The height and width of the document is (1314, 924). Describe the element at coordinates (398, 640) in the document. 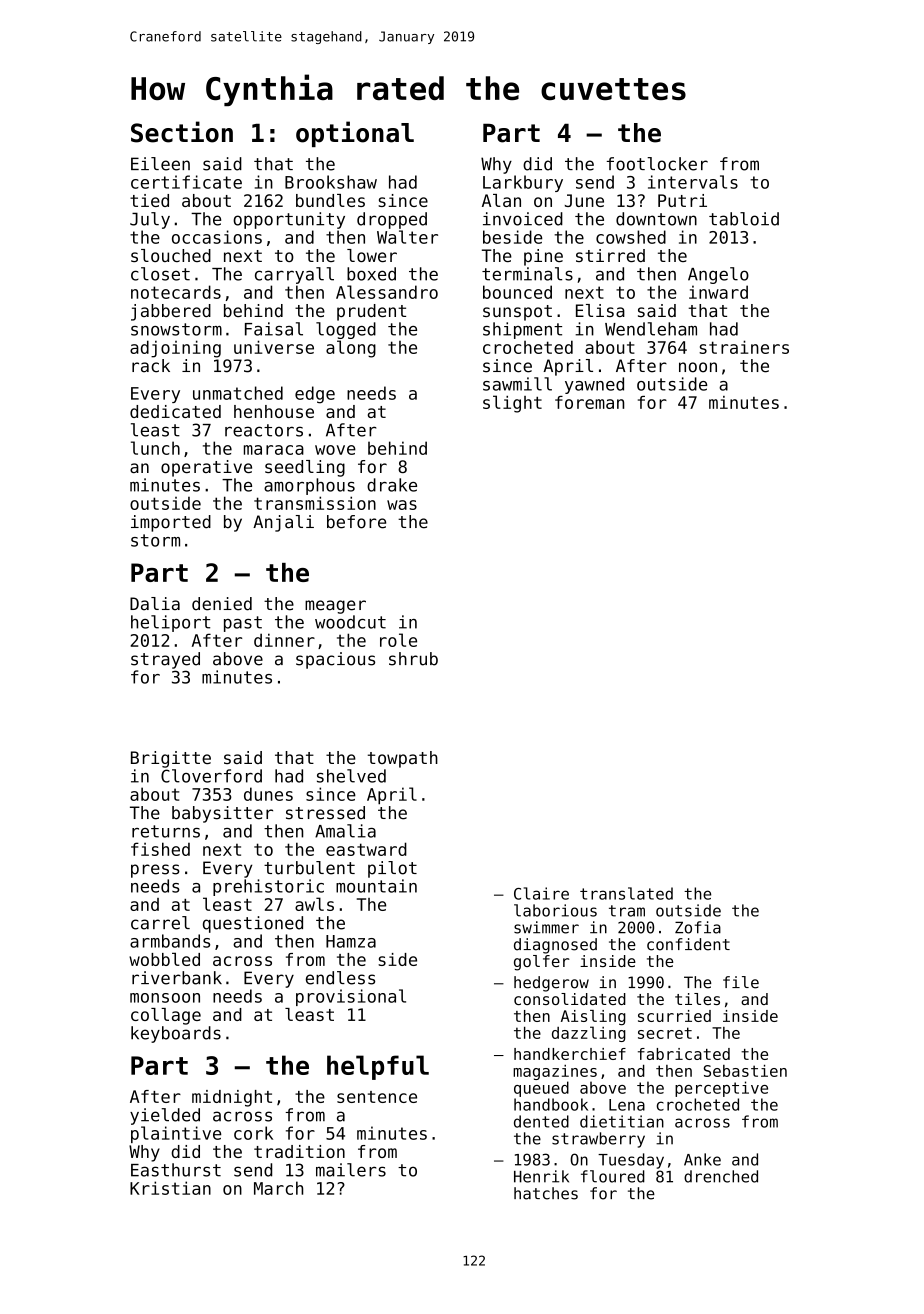

I see `role` at that location.
